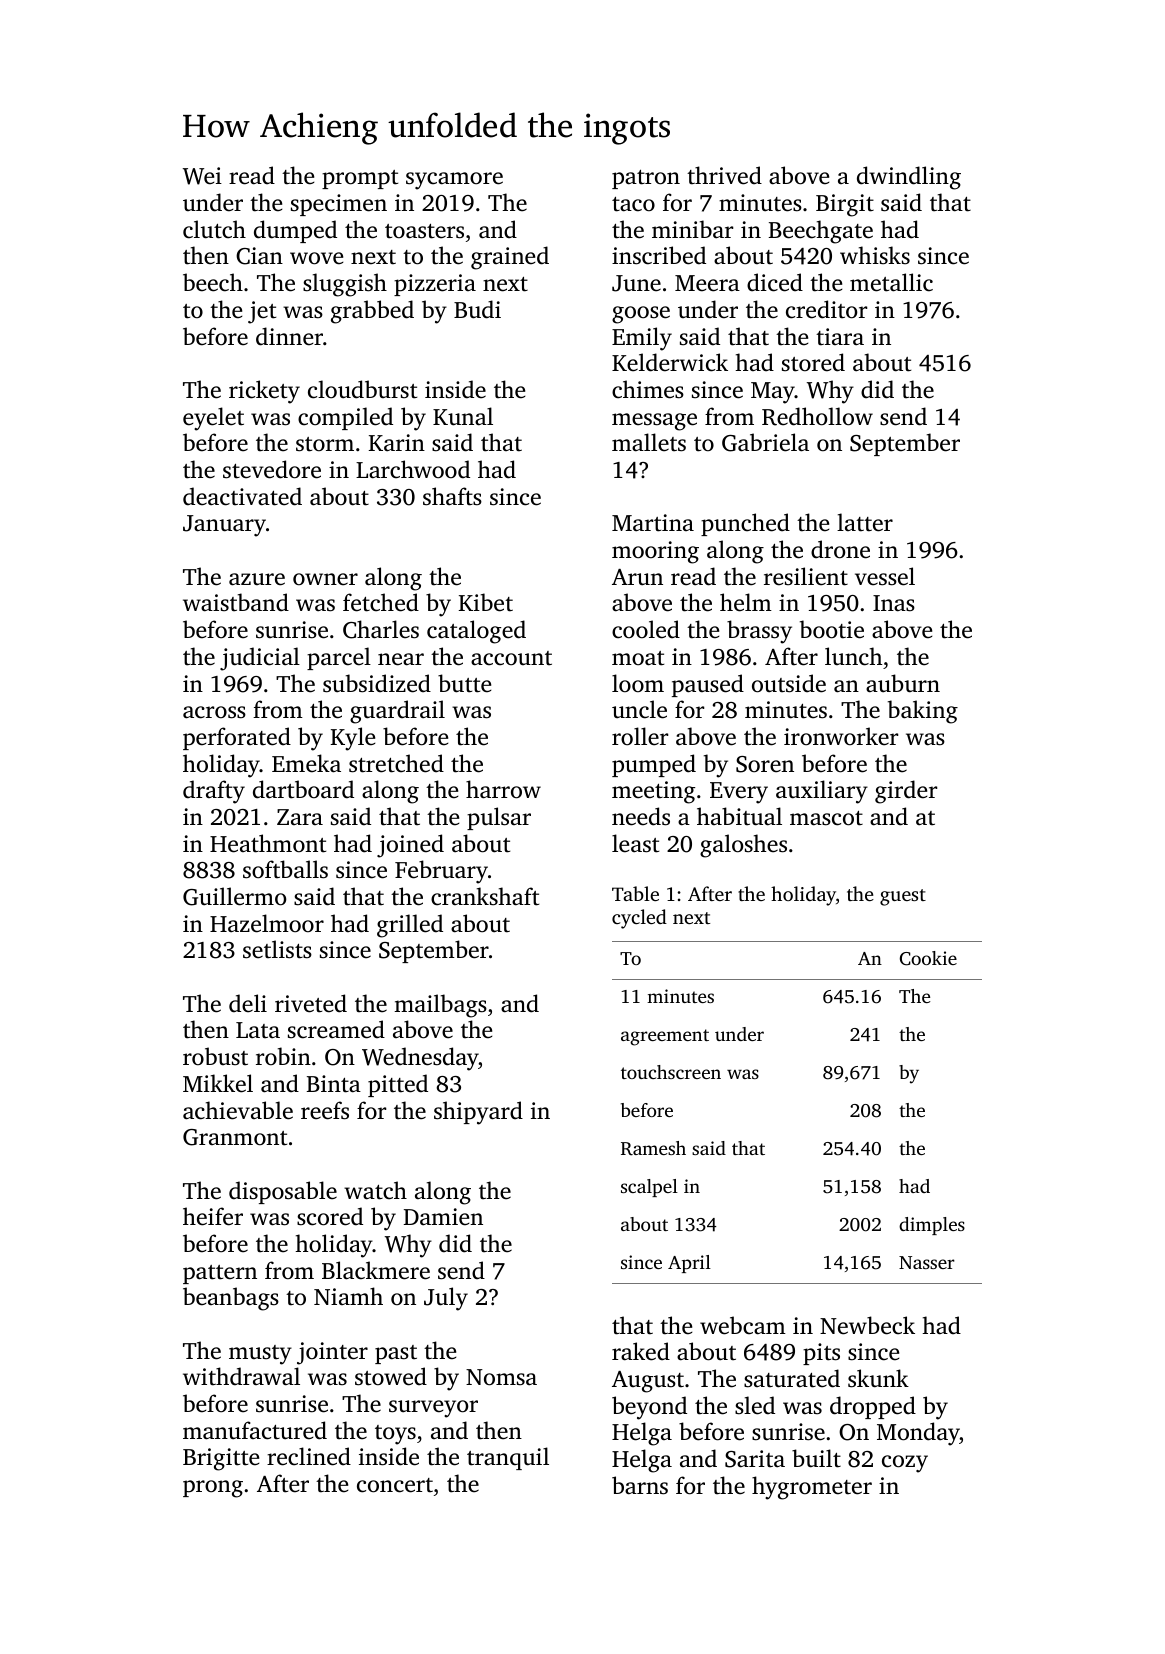 The height and width of the page is (1654, 1165). I want to click on past, so click(396, 1354).
